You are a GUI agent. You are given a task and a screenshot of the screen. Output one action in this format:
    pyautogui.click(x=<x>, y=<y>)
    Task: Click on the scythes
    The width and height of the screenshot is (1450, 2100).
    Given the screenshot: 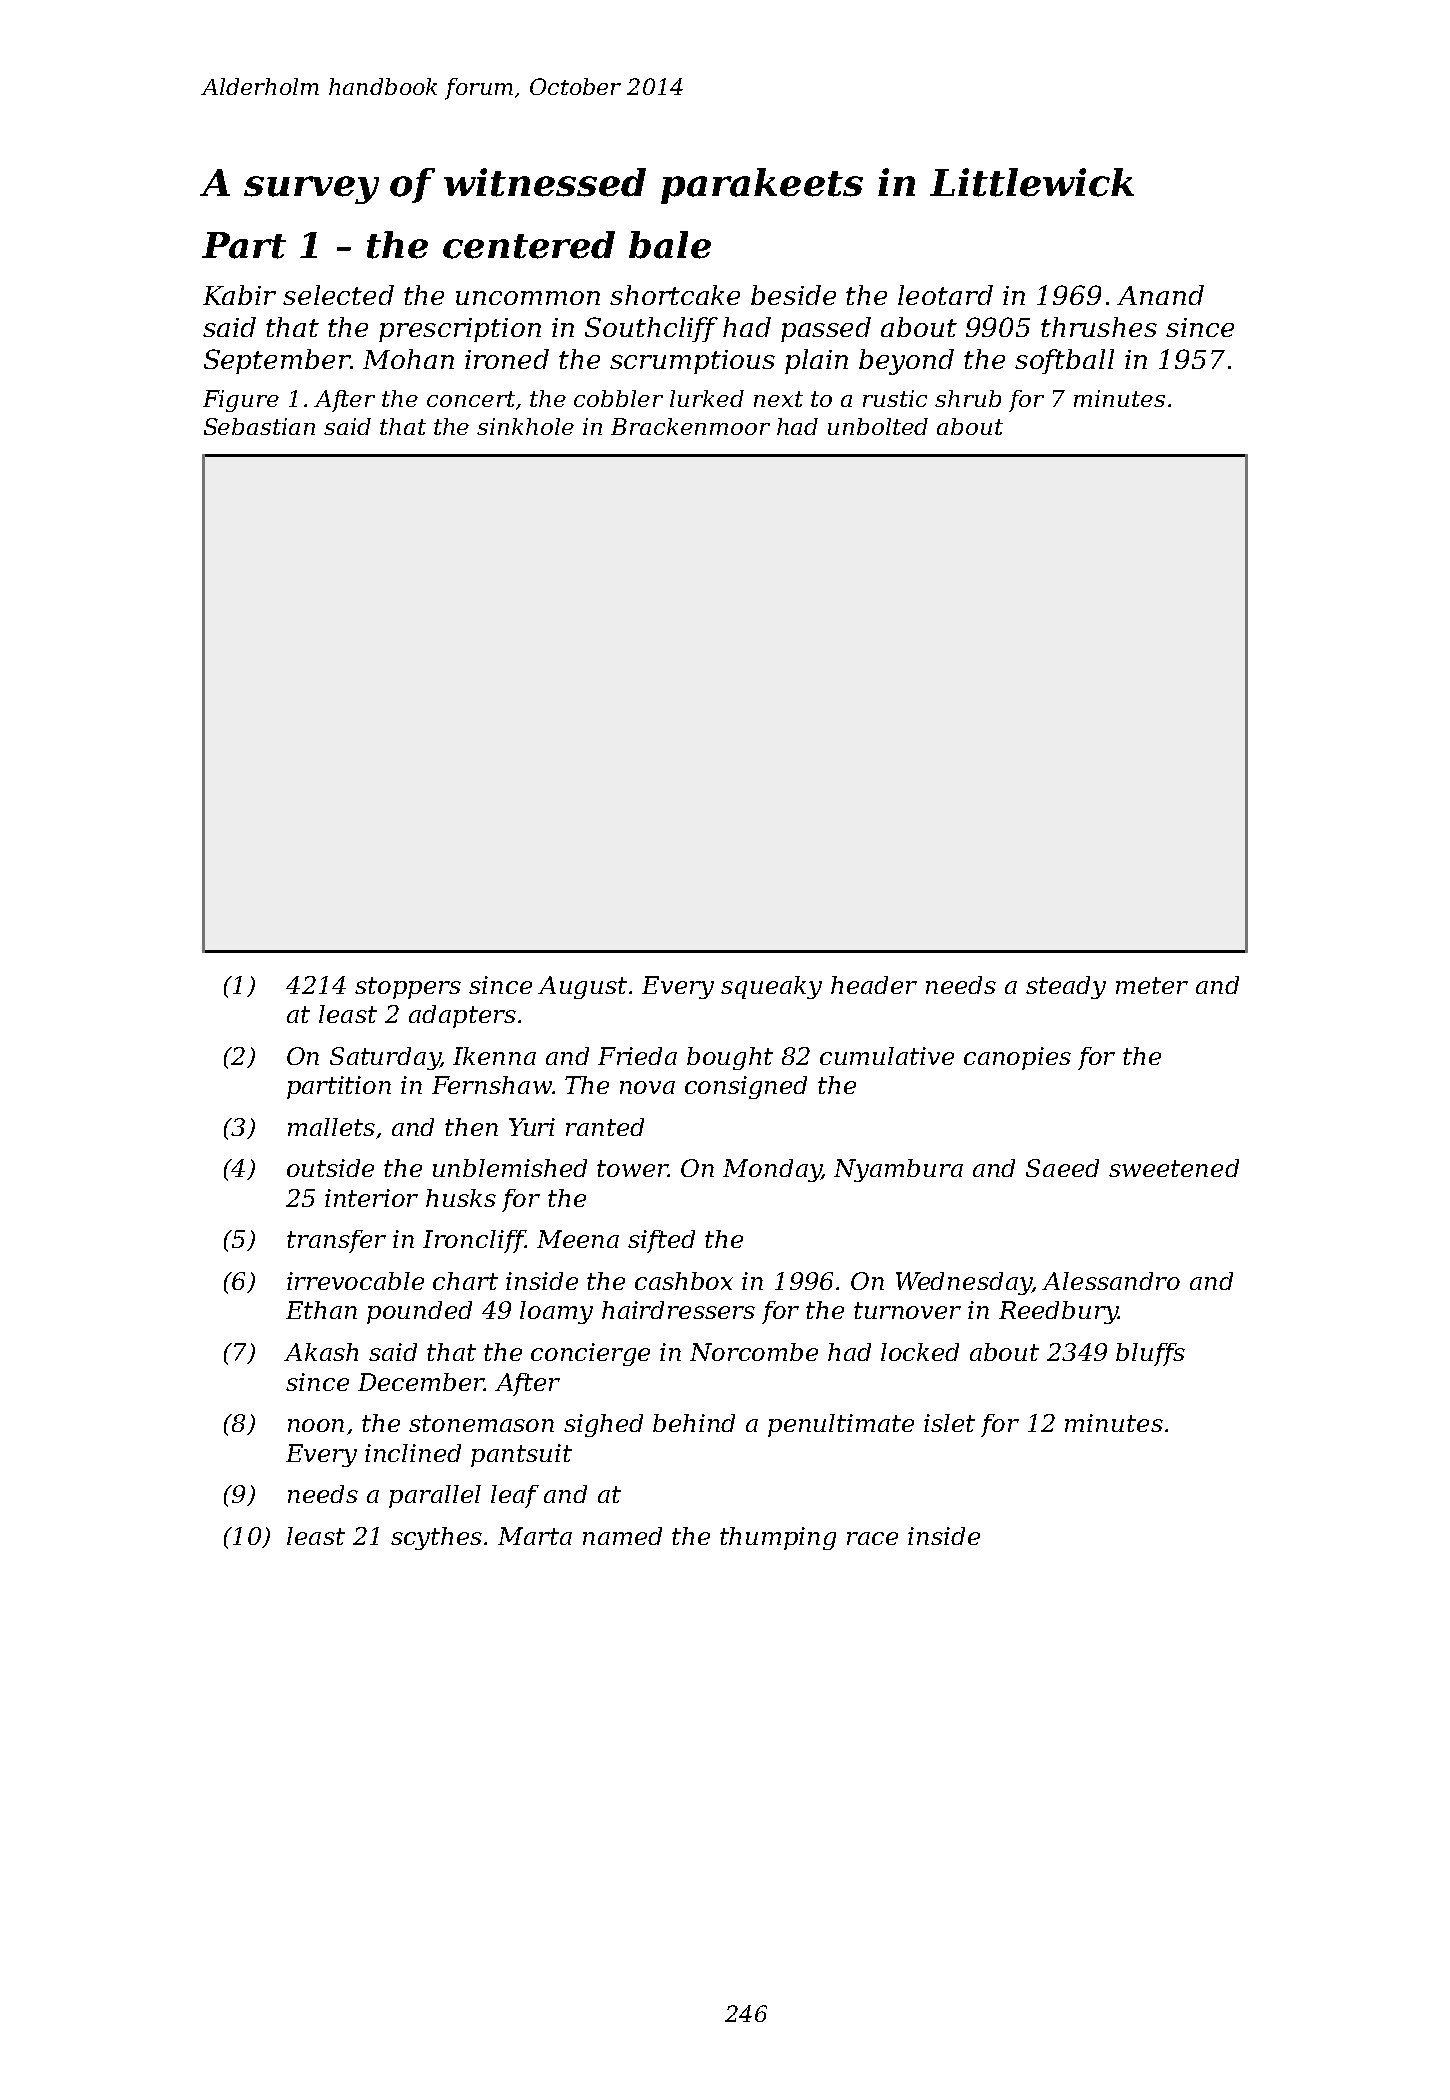 What is the action you would take?
    pyautogui.click(x=436, y=1538)
